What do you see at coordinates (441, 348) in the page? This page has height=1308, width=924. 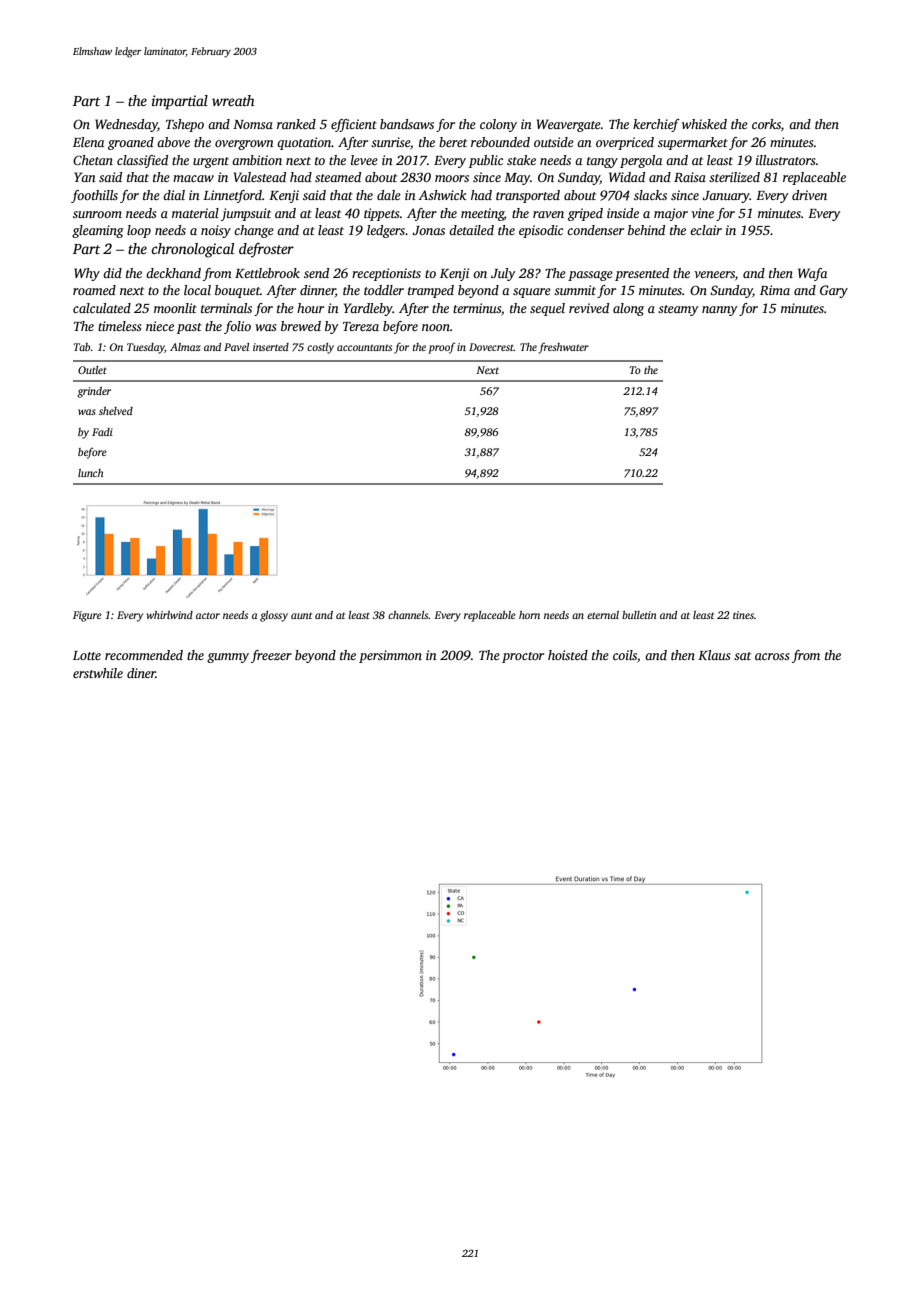 I see `proof` at bounding box center [441, 348].
